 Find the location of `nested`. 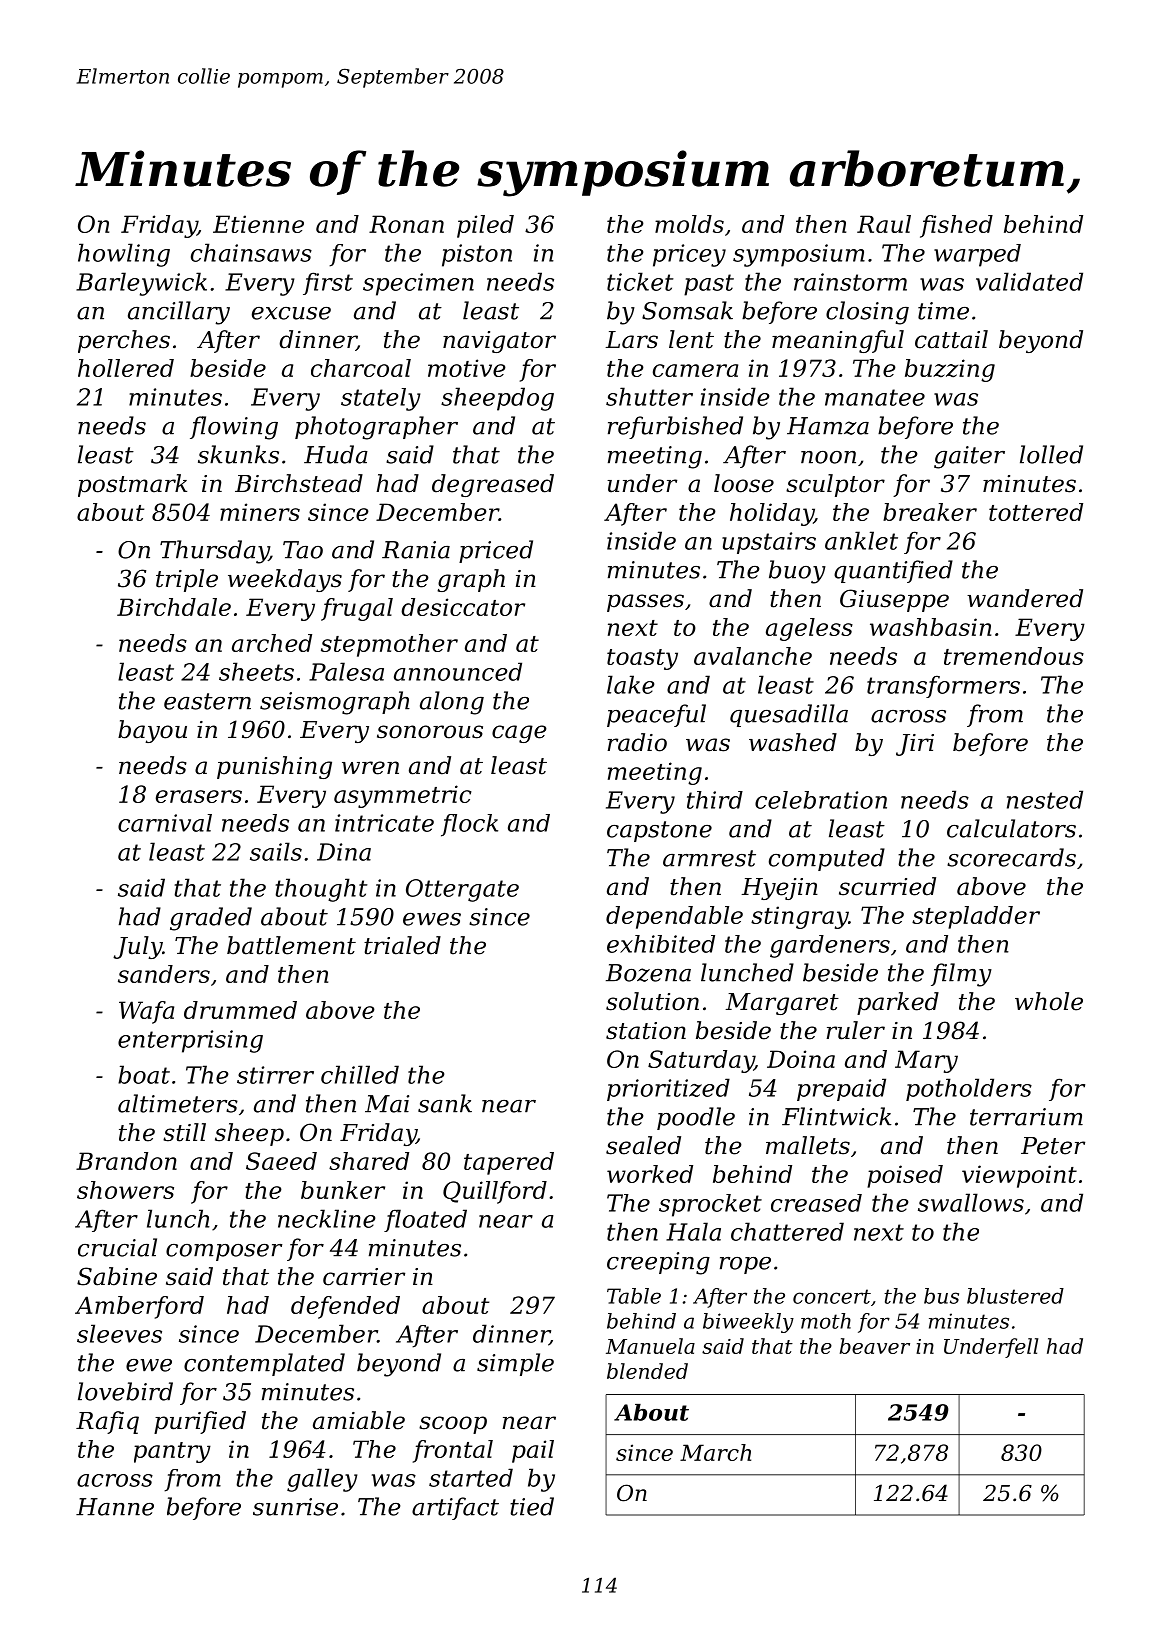

nested is located at coordinates (1045, 799).
